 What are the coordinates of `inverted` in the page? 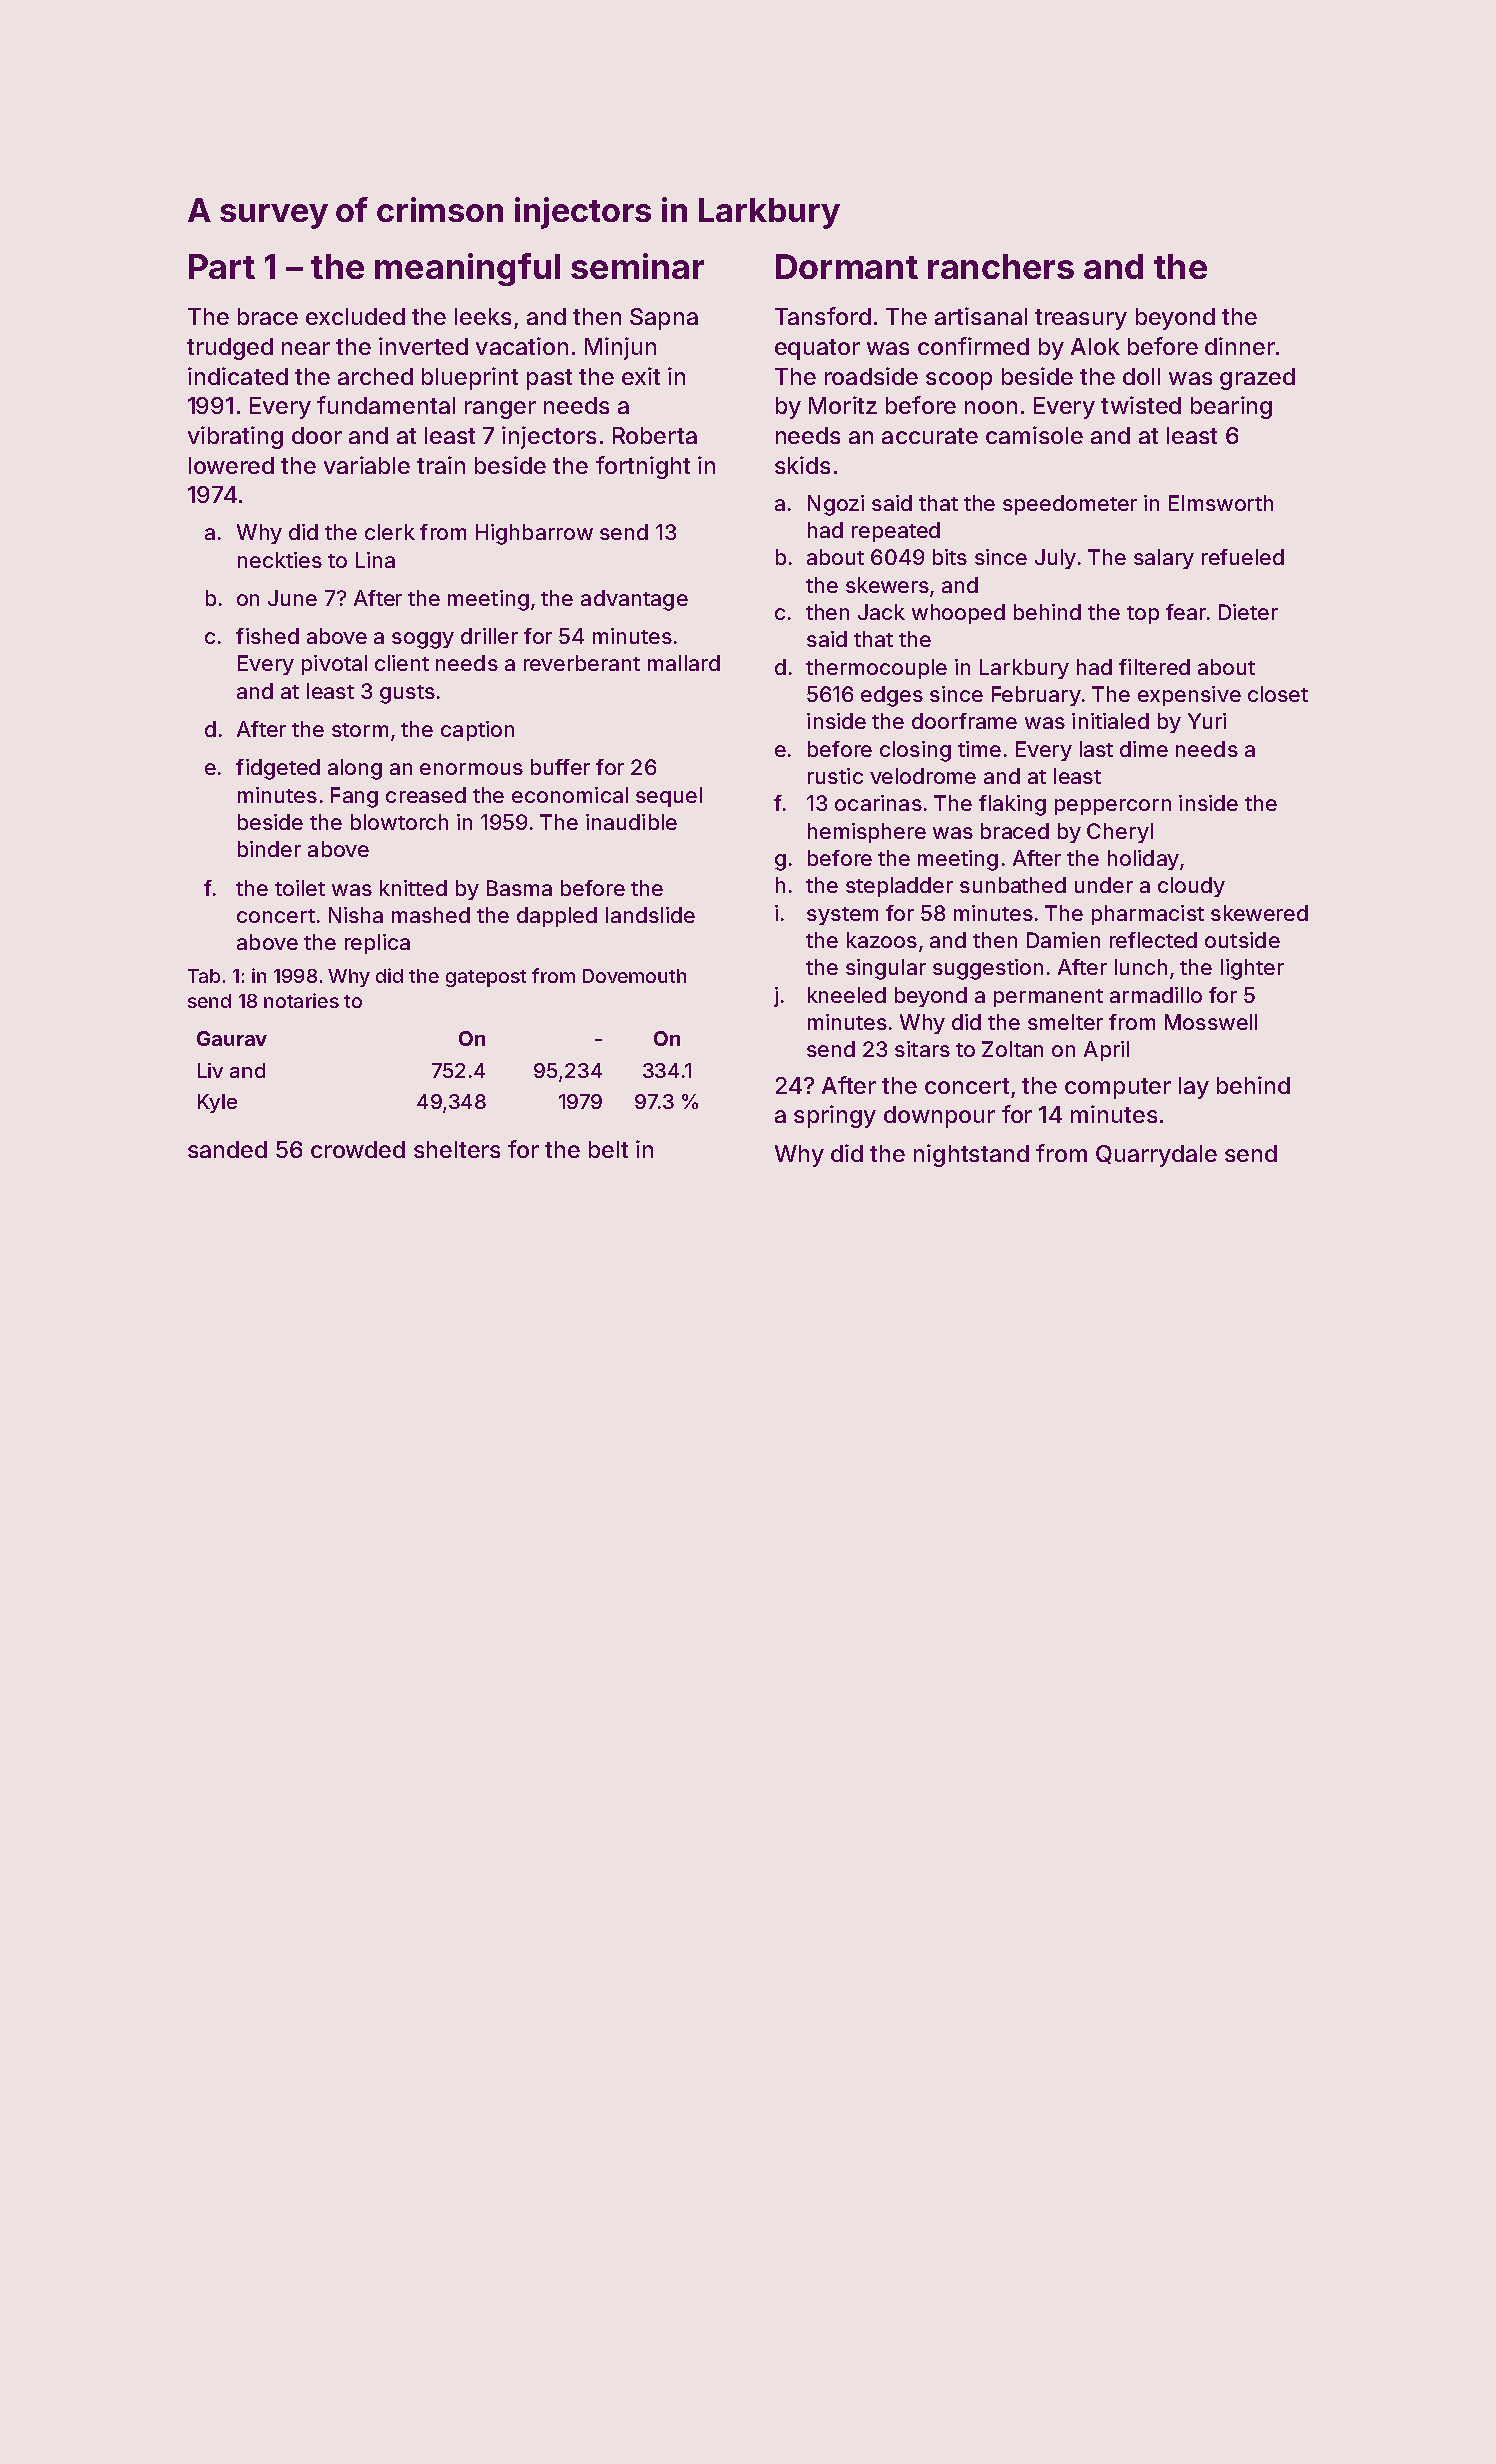 It's located at (423, 346).
